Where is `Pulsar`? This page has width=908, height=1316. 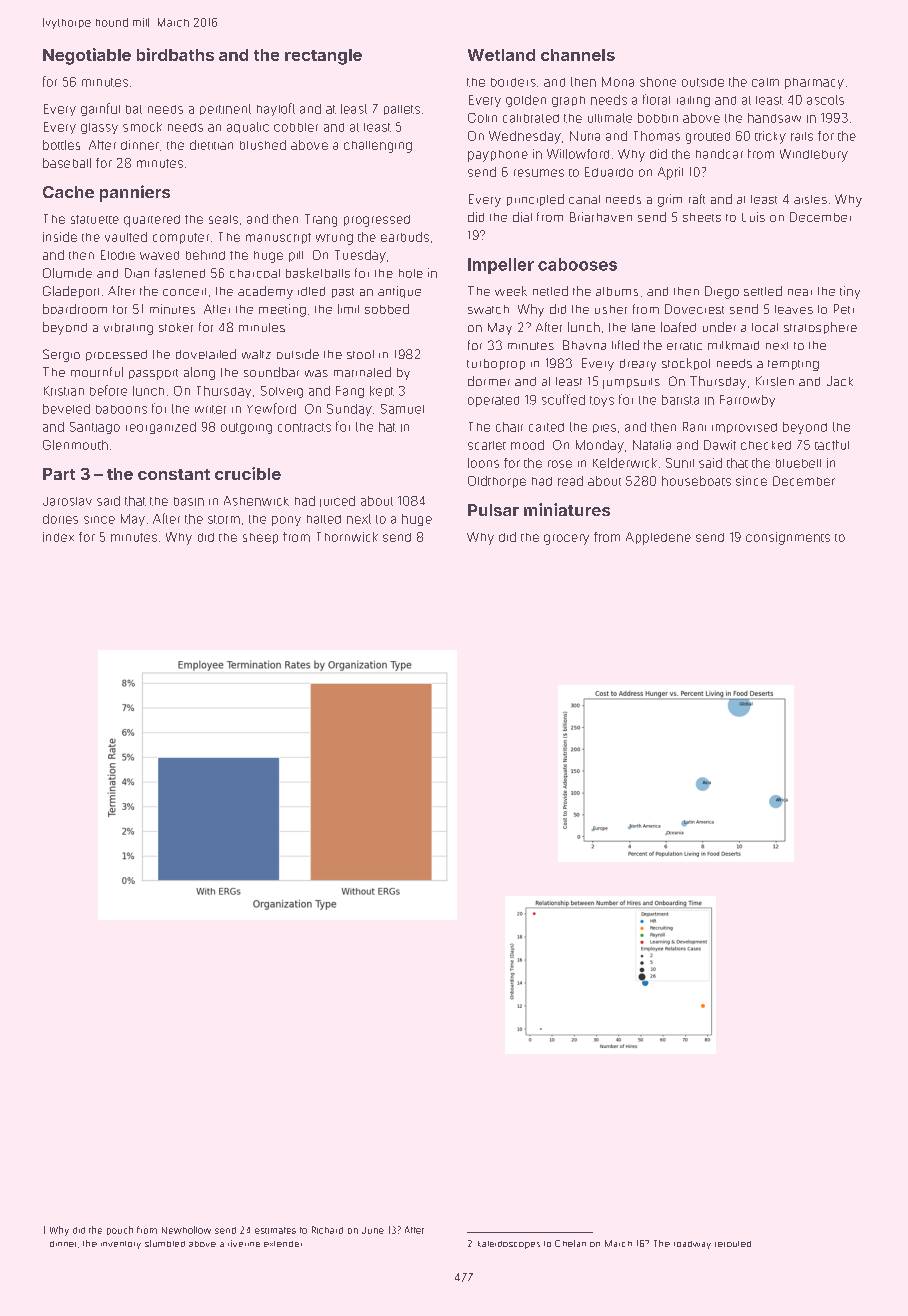 Pulsar is located at coordinates (493, 510).
